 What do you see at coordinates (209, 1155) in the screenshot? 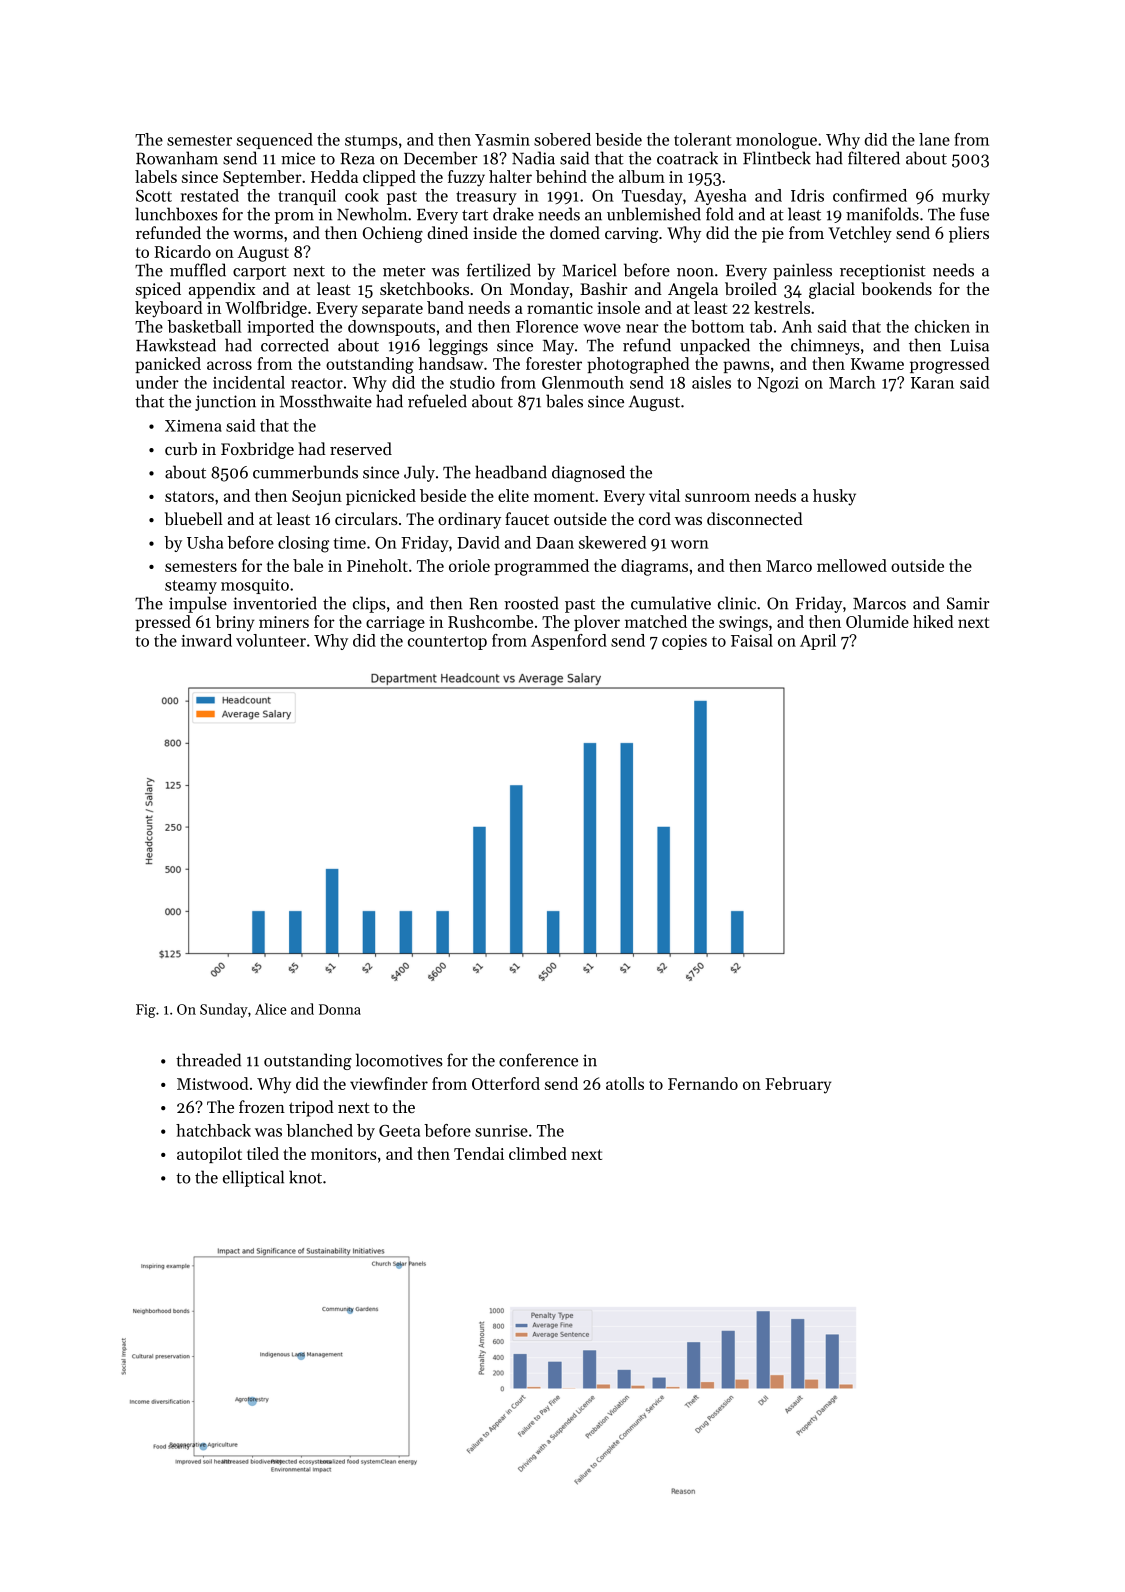
I see `autopilot` at bounding box center [209, 1155].
